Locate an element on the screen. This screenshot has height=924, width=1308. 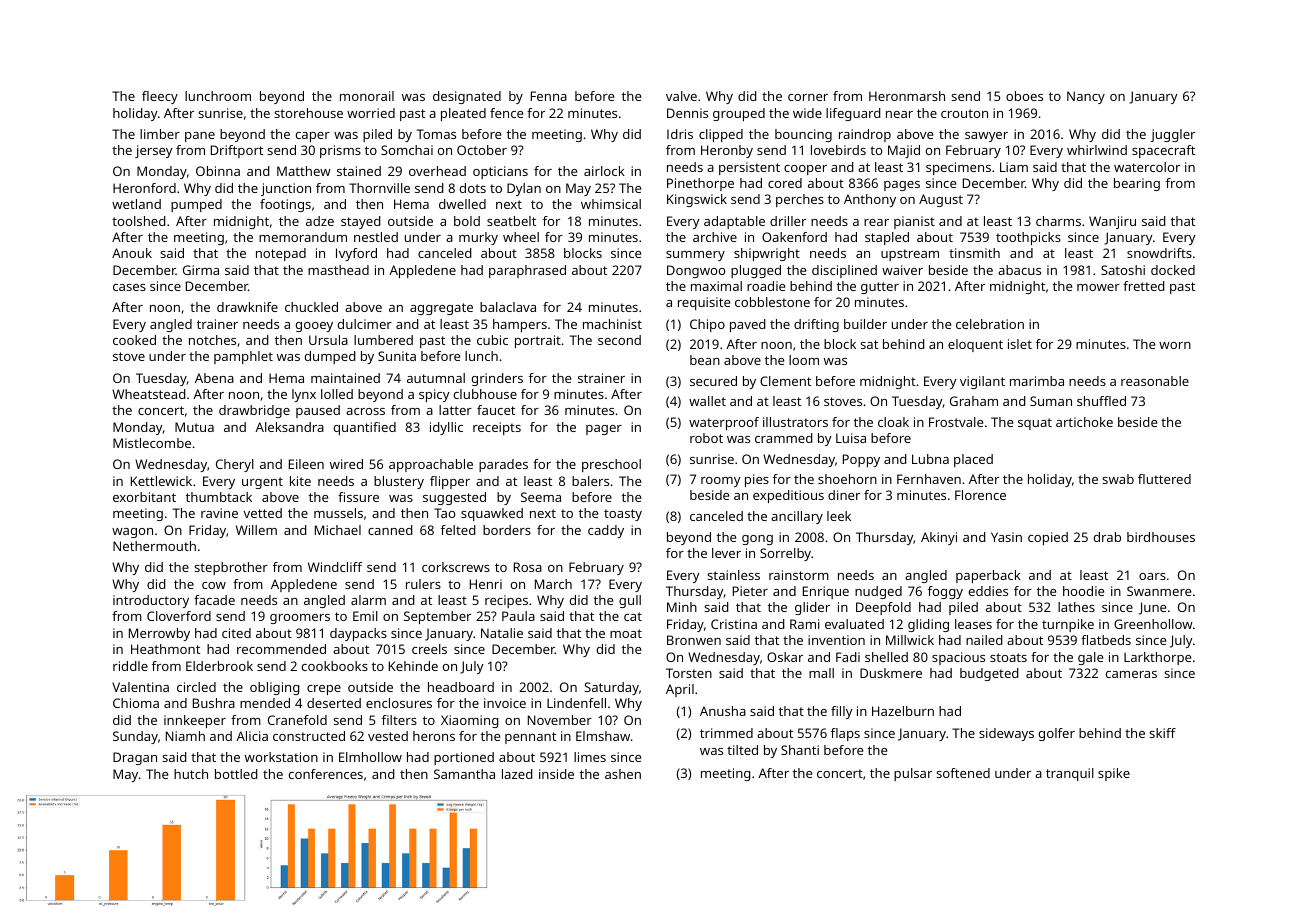
caddy is located at coordinates (606, 531).
